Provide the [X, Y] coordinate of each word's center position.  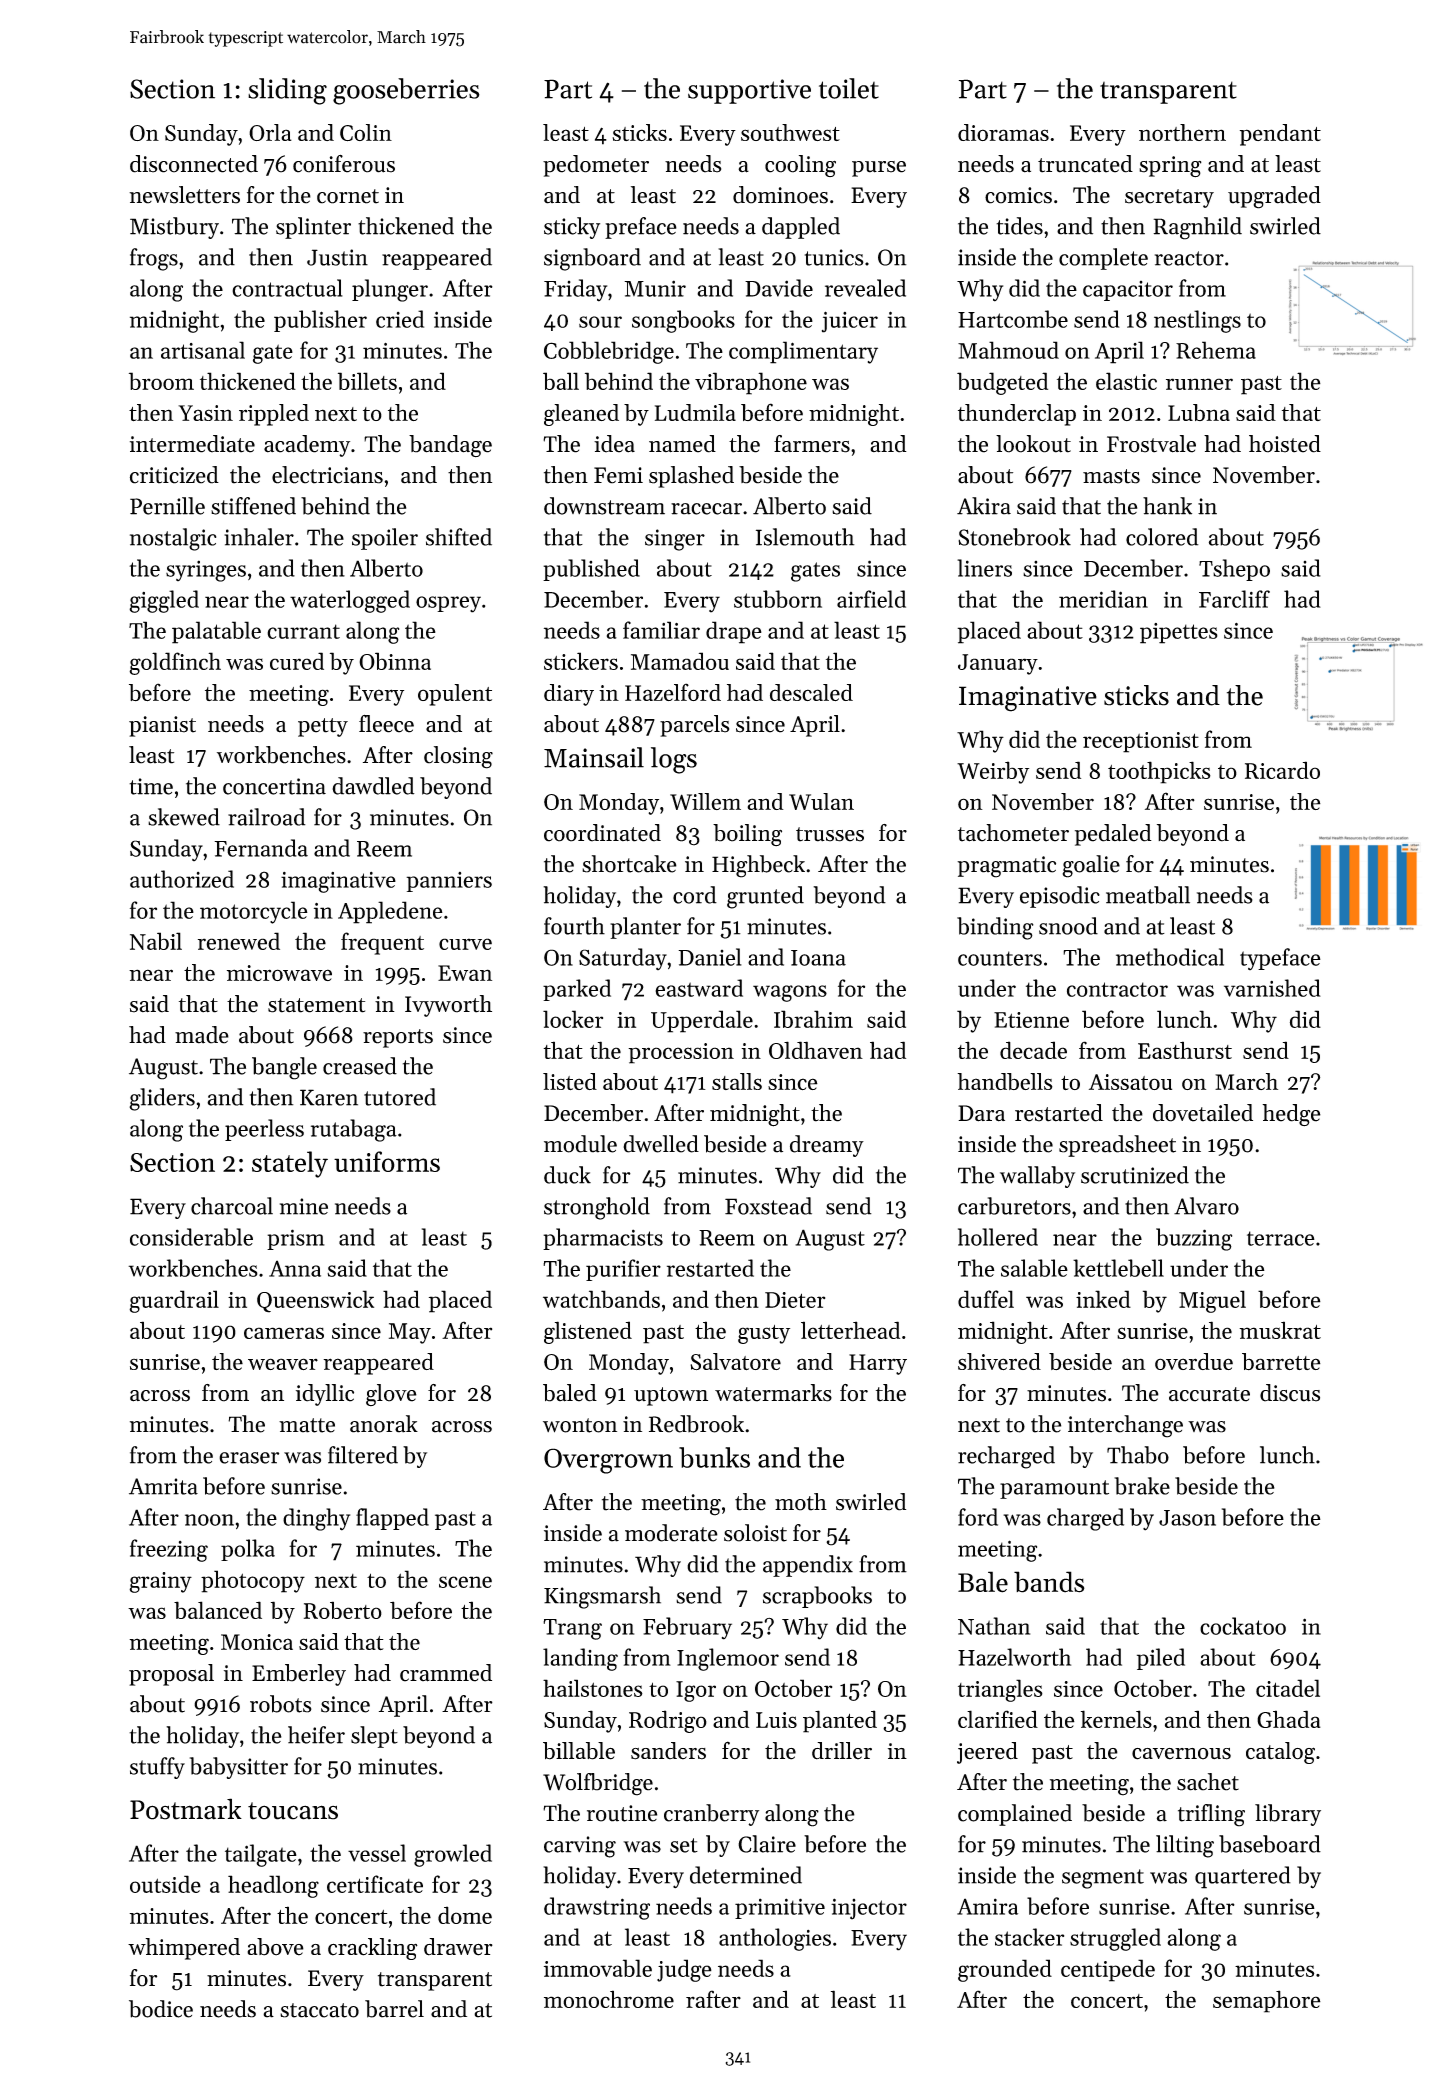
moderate [671, 1533]
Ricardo [1282, 770]
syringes [206, 571]
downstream [604, 506]
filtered [363, 1455]
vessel [377, 1853]
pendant [1280, 135]
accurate [1209, 1394]
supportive [749, 91]
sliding [287, 91]
